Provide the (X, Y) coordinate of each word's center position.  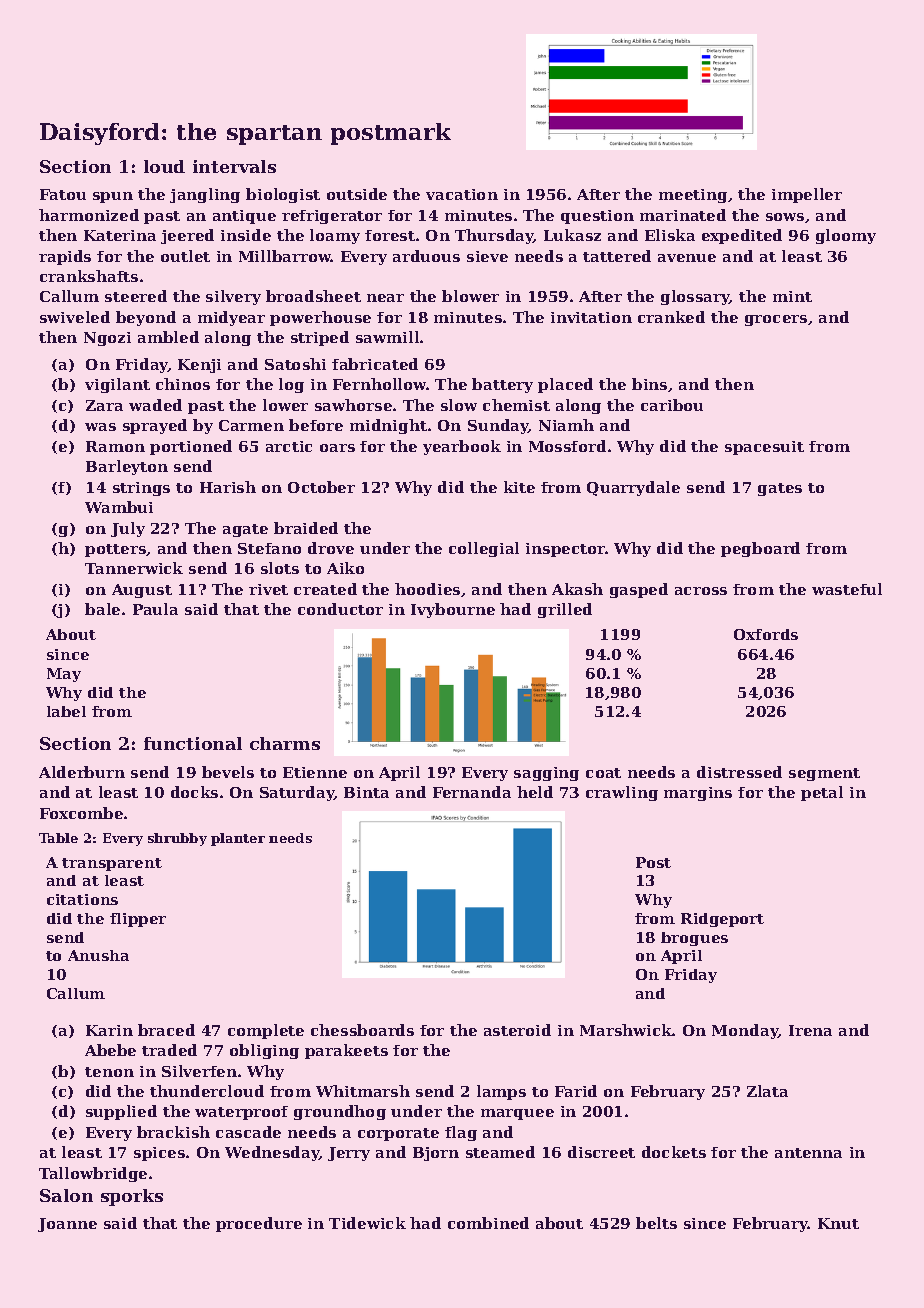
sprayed (155, 426)
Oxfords (766, 634)
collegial (484, 549)
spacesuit (764, 448)
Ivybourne (453, 610)
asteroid (517, 1030)
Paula (155, 609)
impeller (807, 195)
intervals (234, 166)
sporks (132, 1197)
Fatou (63, 194)
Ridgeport (722, 920)
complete (266, 1031)
